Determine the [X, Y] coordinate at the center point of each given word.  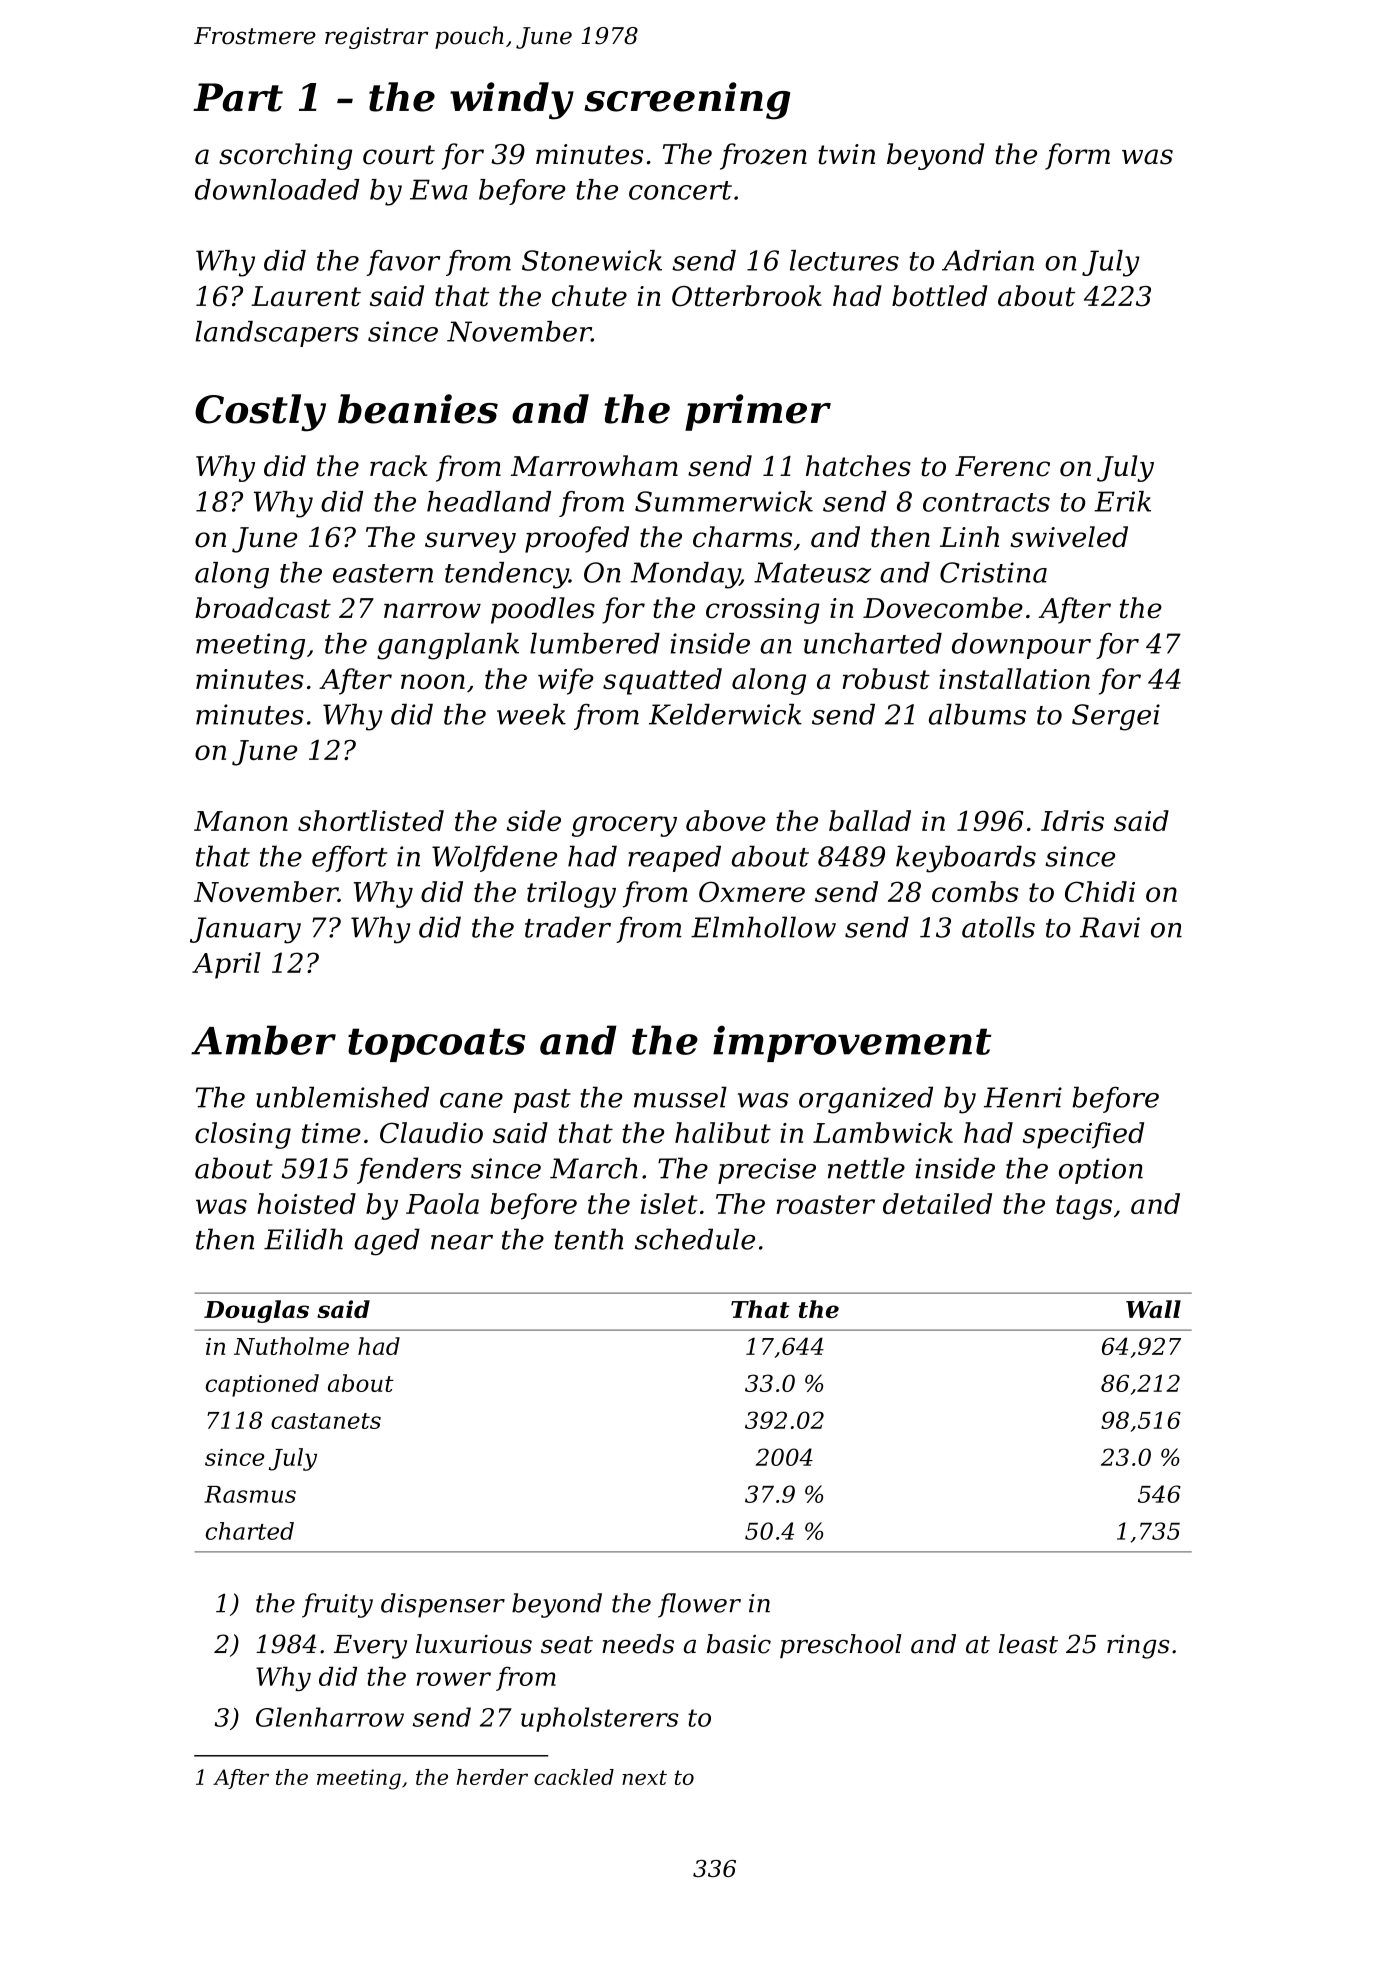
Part [238, 97]
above [725, 820]
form [1077, 156]
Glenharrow [330, 1717]
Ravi [1110, 927]
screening [687, 101]
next [644, 1777]
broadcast [263, 608]
